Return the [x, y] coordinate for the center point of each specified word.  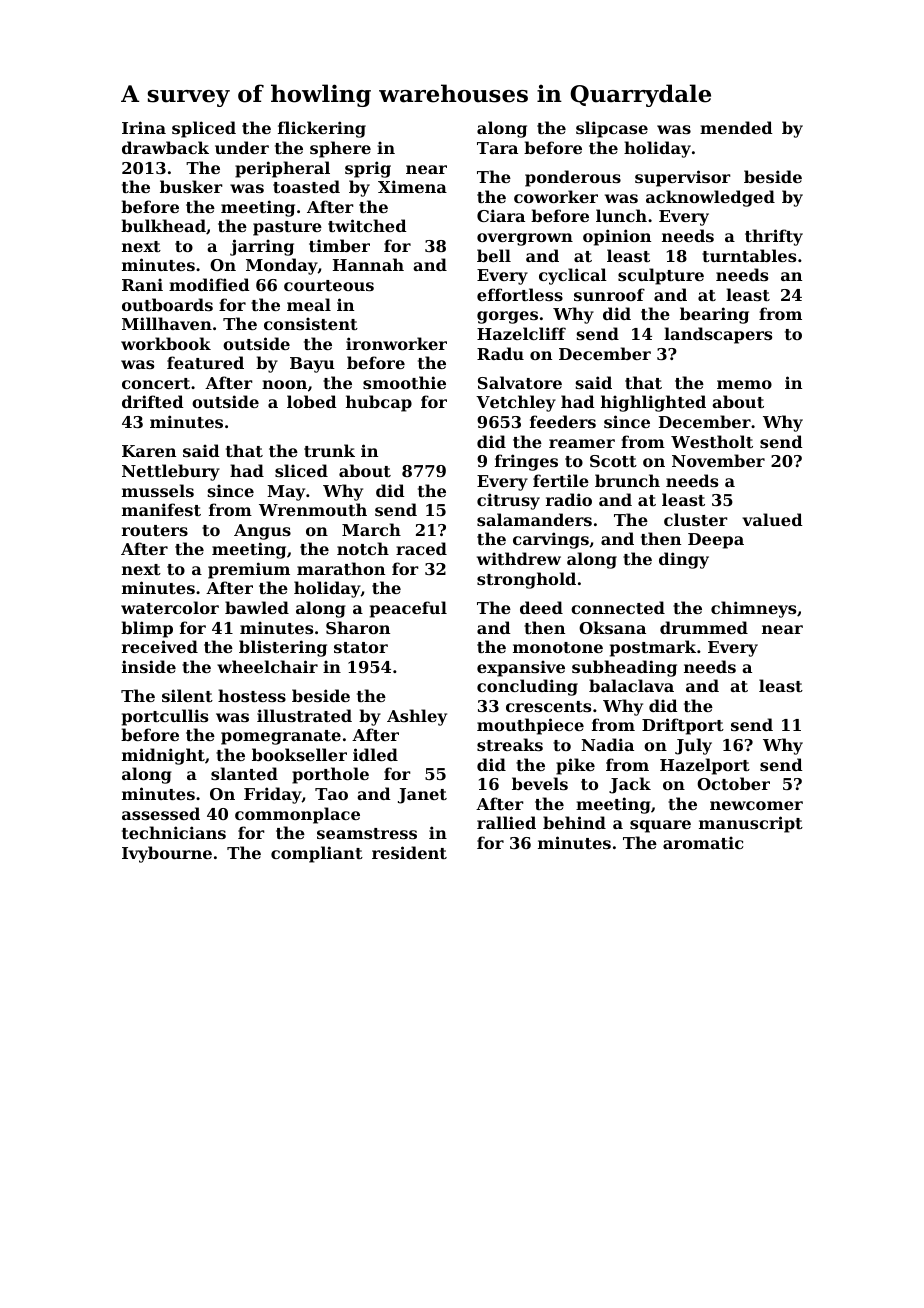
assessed [161, 813]
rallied [506, 822]
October [733, 783]
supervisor [683, 178]
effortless [520, 294]
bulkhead [163, 225]
